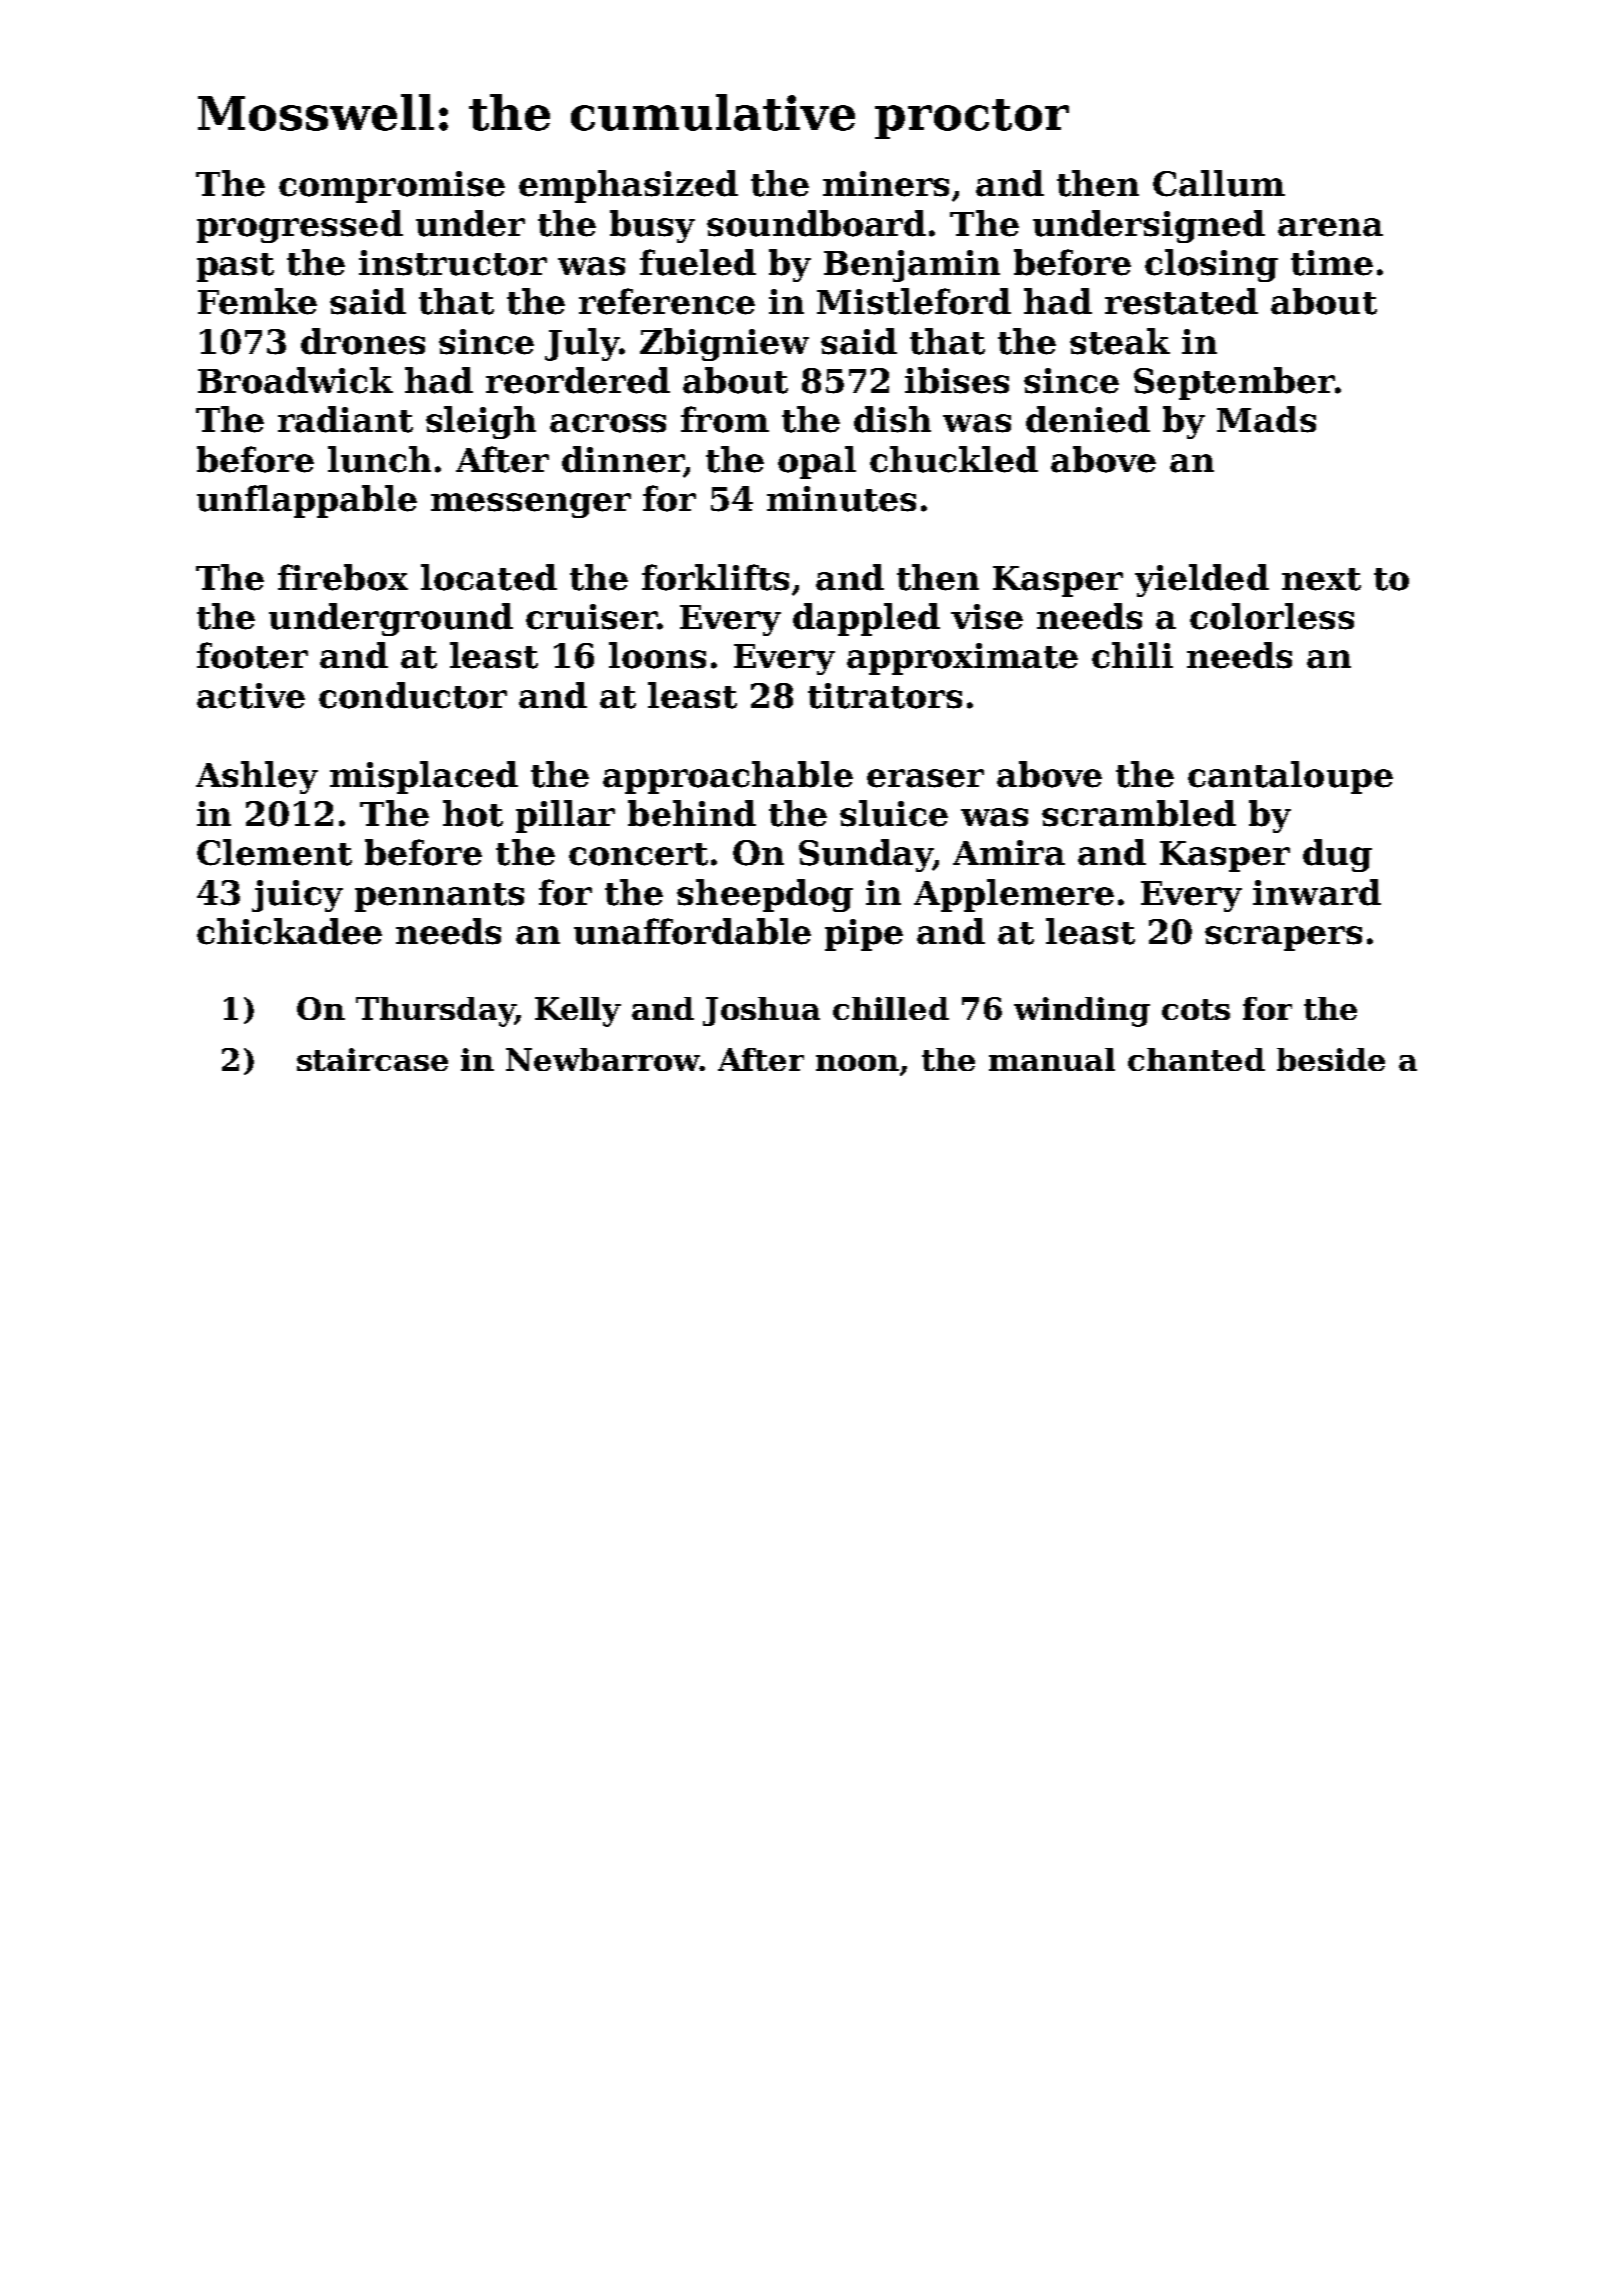 This screenshot has width=1620, height=2292. Describe the element at coordinates (603, 1059) in the screenshot. I see `Newbarrow` at that location.
